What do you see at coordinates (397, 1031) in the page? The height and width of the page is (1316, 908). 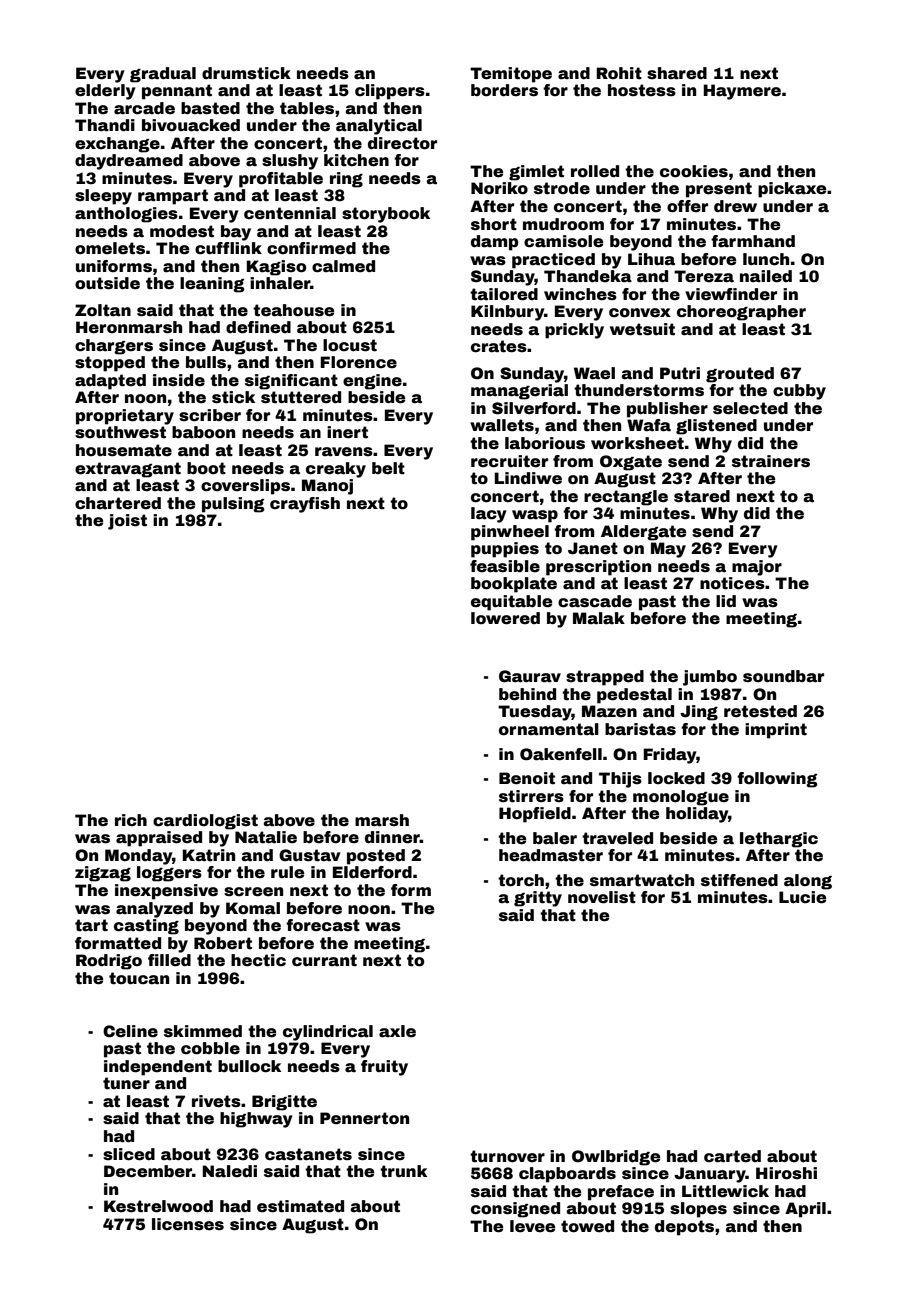 I see `axle` at bounding box center [397, 1031].
